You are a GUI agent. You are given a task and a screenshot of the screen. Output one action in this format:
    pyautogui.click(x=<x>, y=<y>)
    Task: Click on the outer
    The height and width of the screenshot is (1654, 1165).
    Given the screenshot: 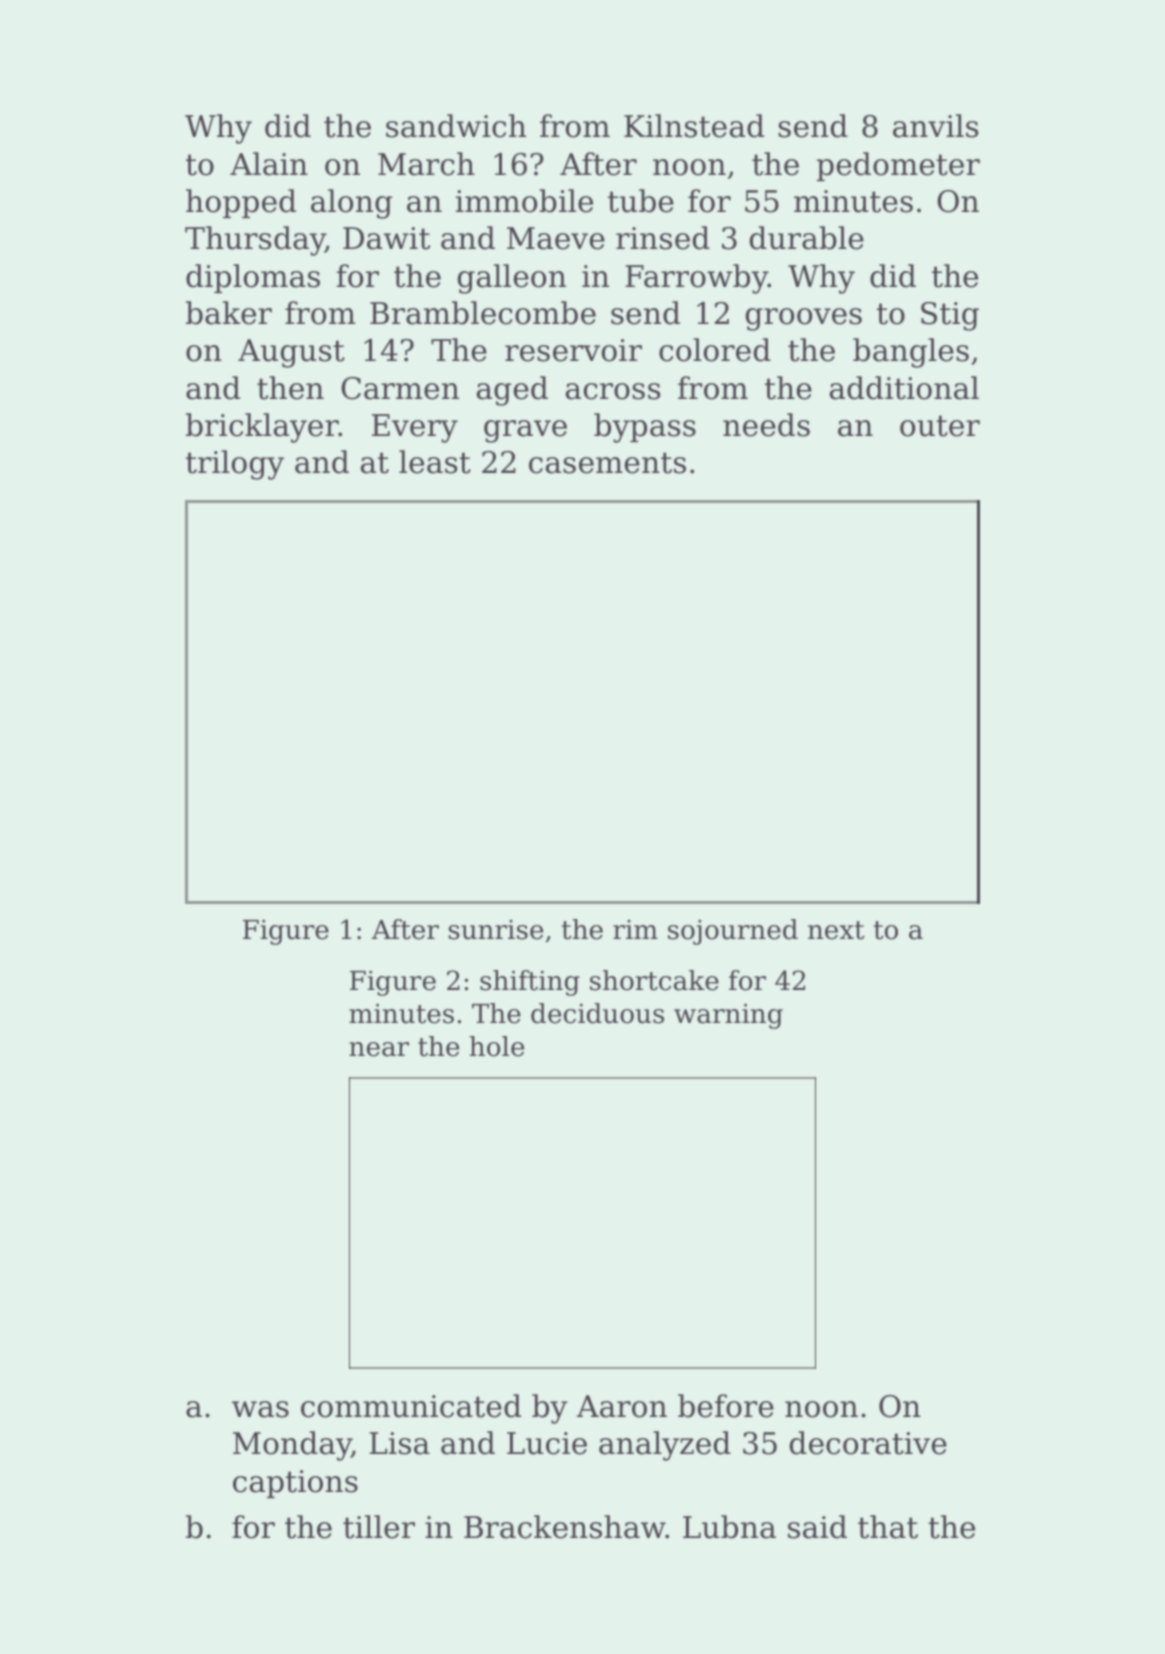 What is the action you would take?
    pyautogui.click(x=940, y=426)
